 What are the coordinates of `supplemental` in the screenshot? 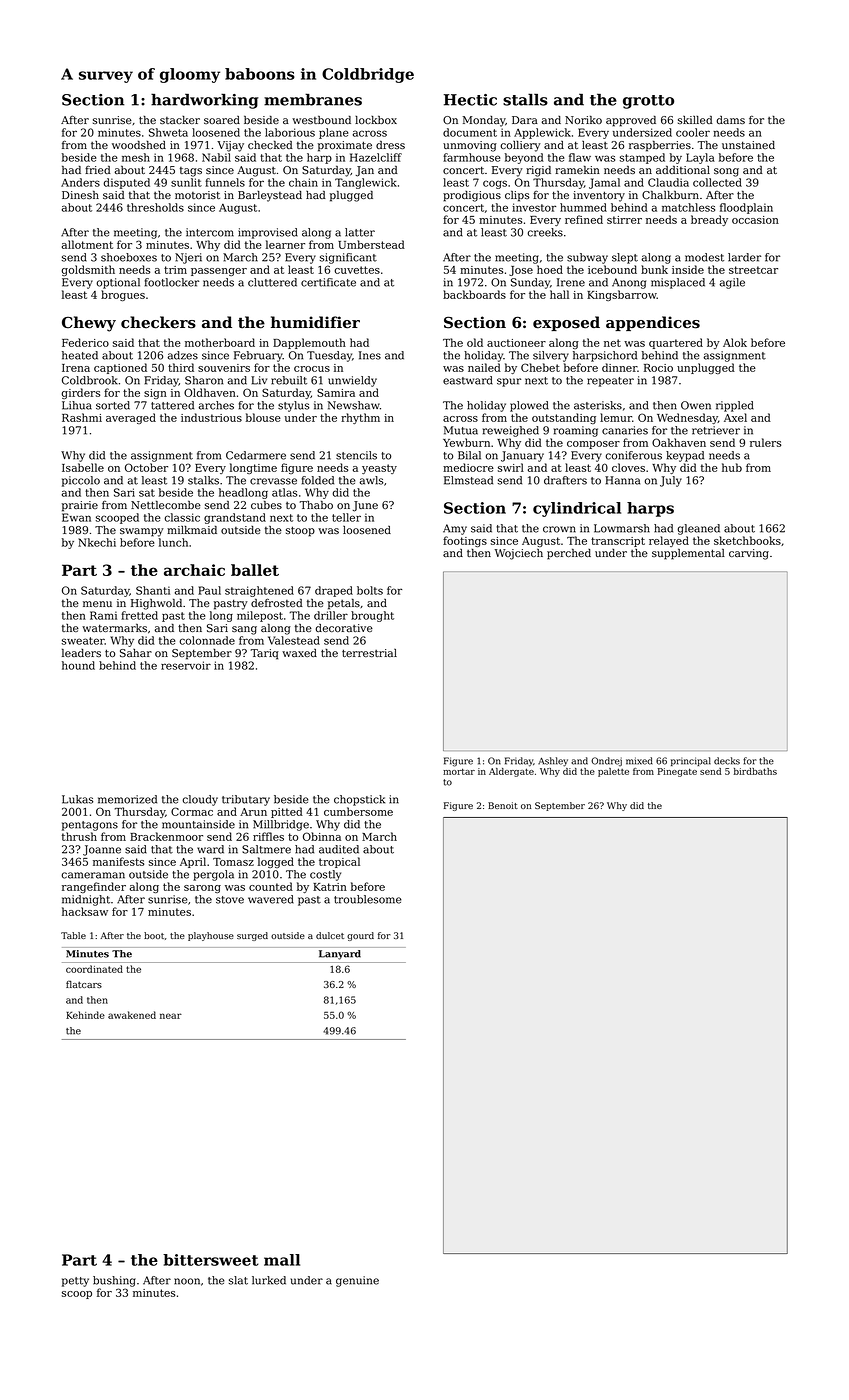 It's located at (688, 554).
